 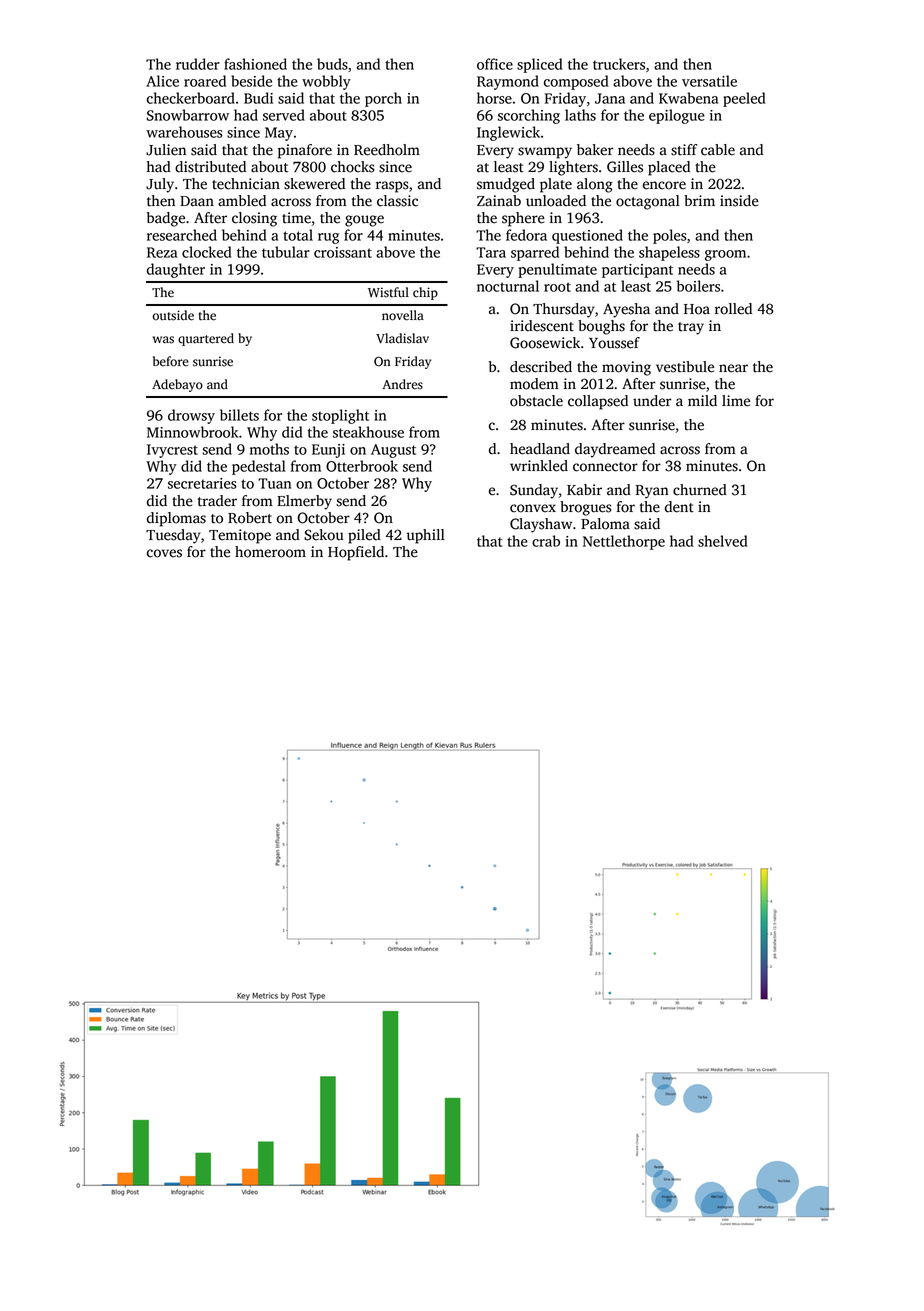 I want to click on Julien, so click(x=166, y=150).
